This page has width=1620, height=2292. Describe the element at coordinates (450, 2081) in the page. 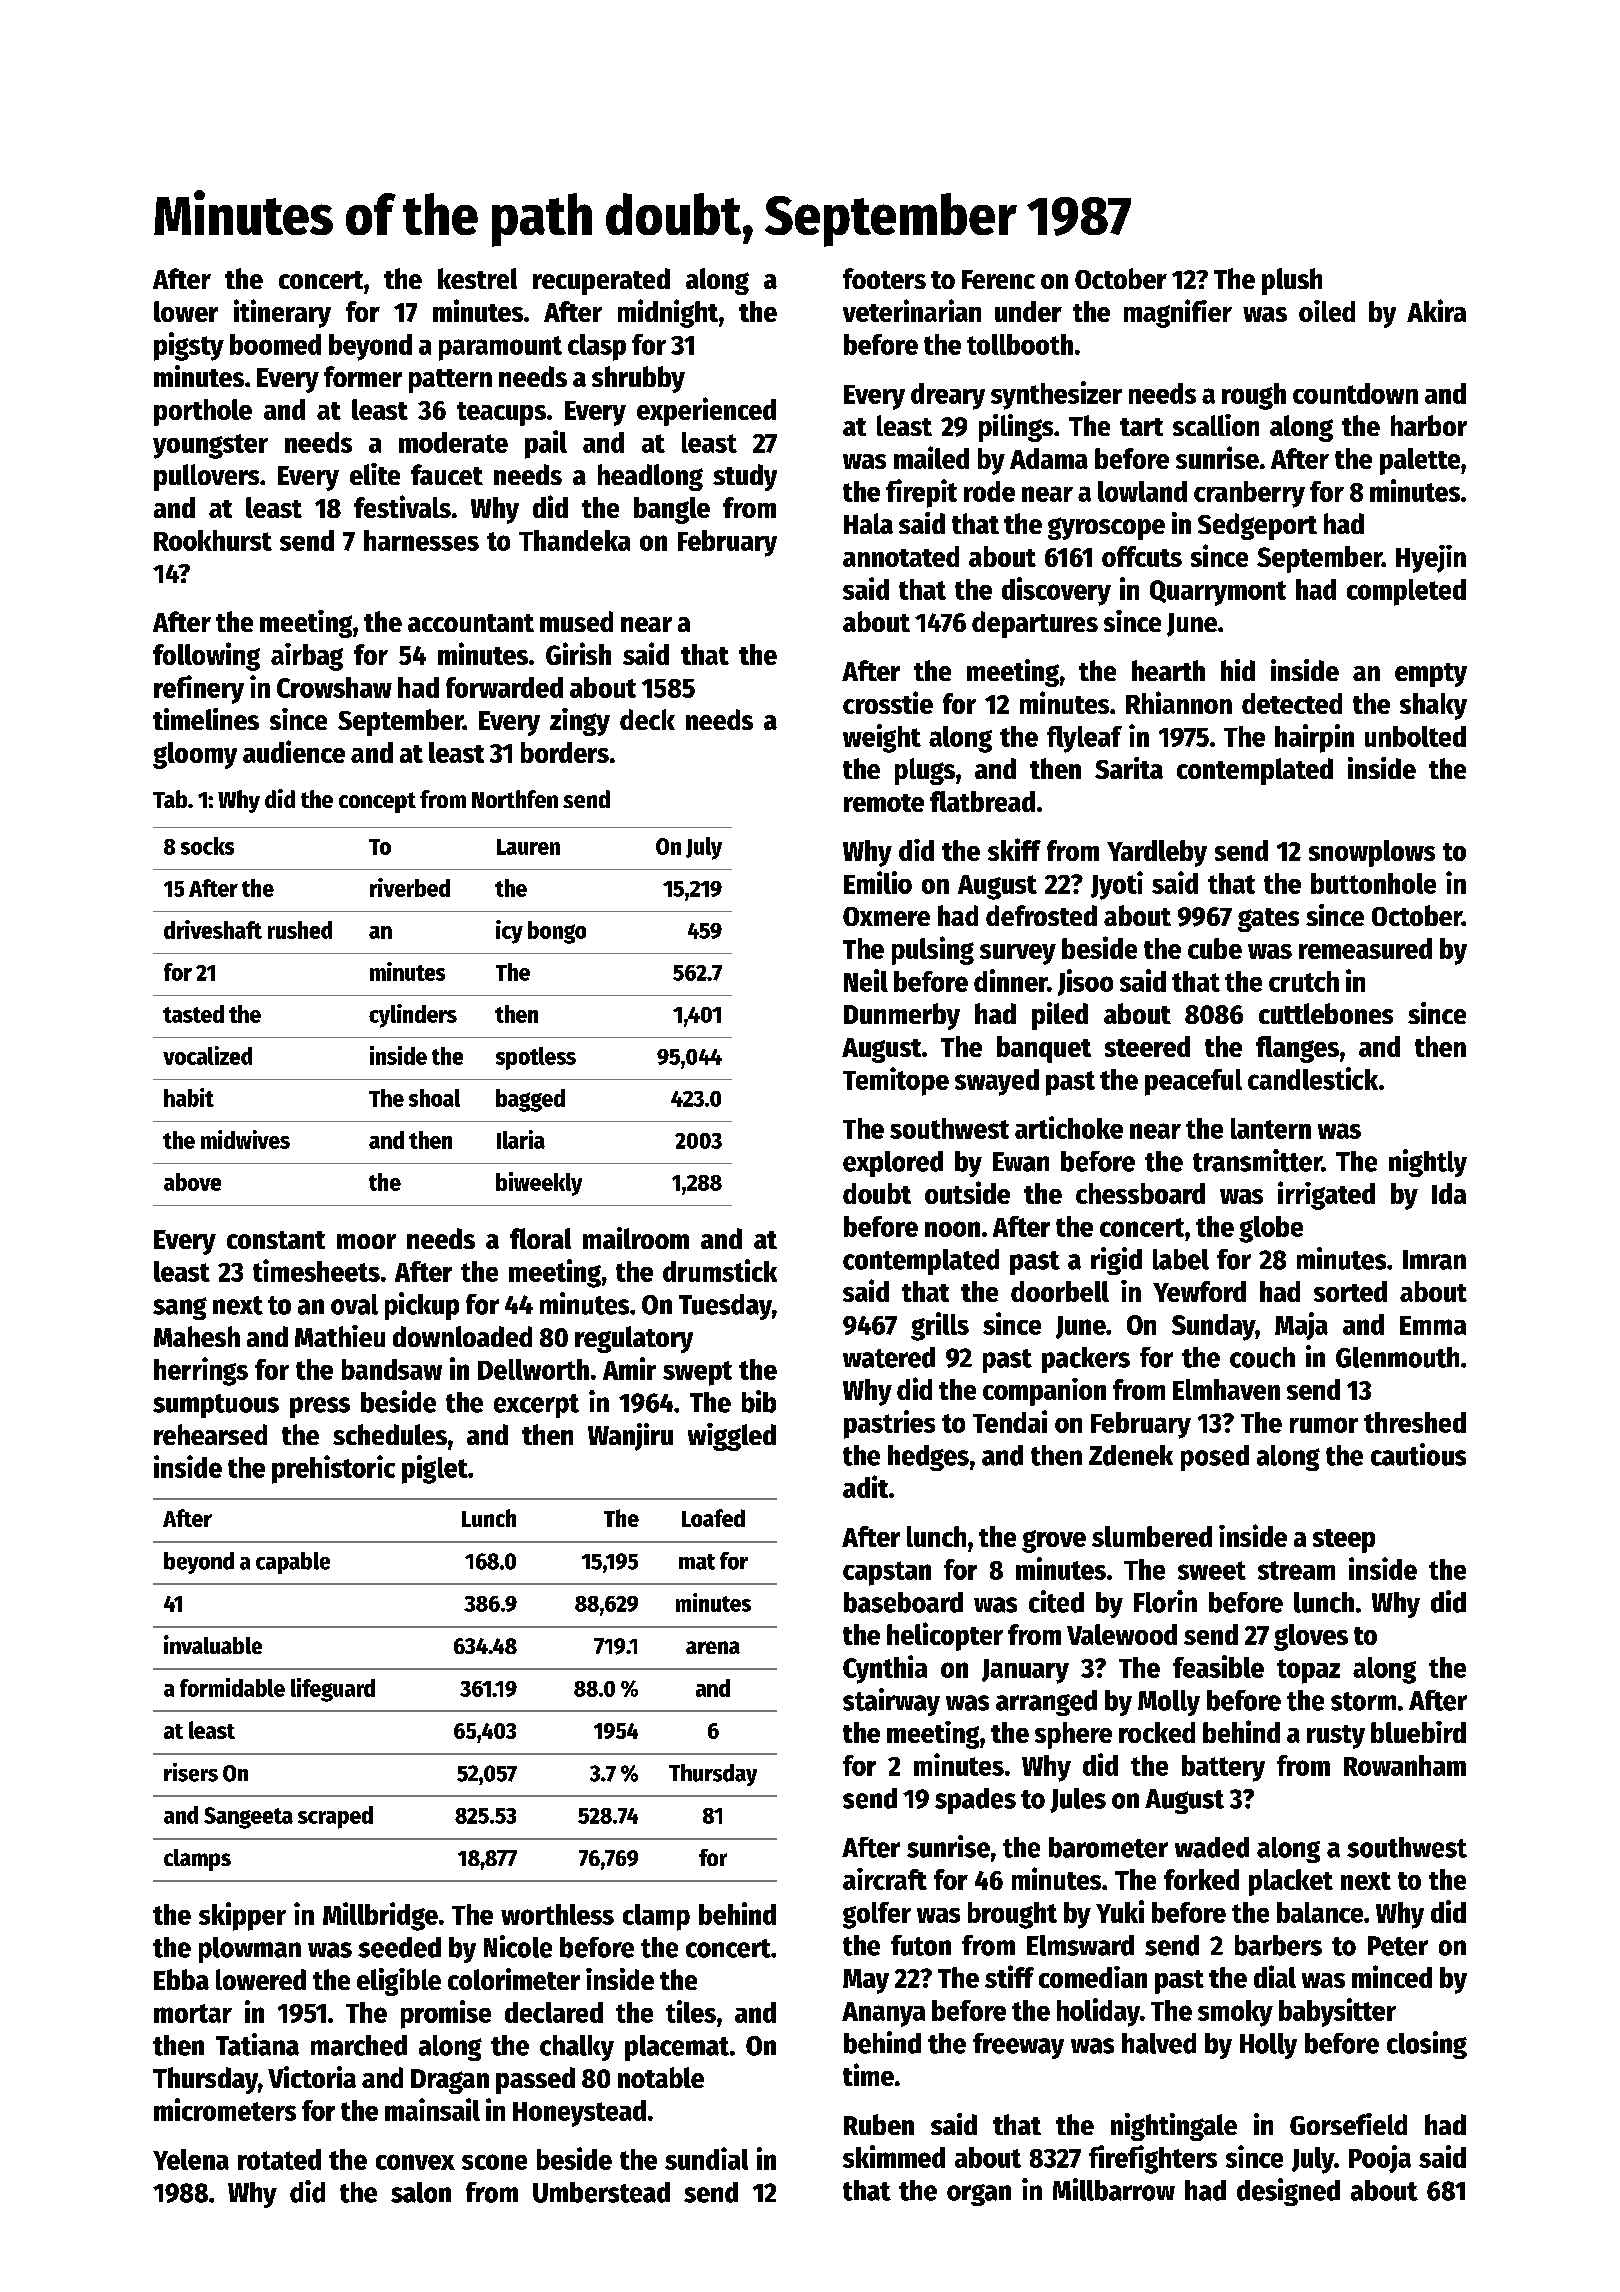

I see `Dragan` at that location.
